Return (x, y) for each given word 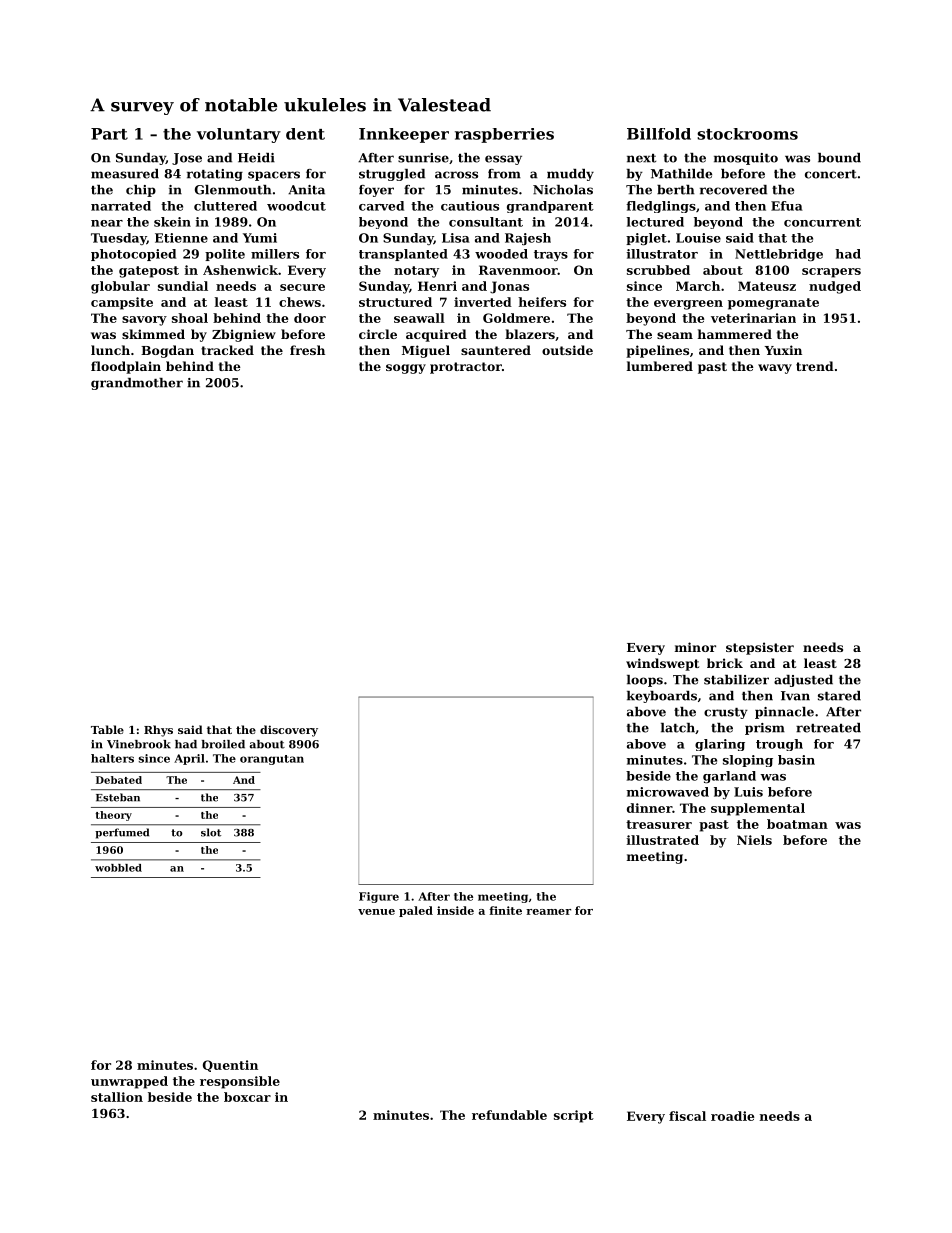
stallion (117, 1097)
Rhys (158, 731)
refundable (509, 1115)
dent (305, 134)
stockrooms (747, 134)
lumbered (660, 366)
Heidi (256, 158)
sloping (748, 761)
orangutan (272, 760)
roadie (732, 1116)
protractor (466, 368)
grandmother (137, 384)
